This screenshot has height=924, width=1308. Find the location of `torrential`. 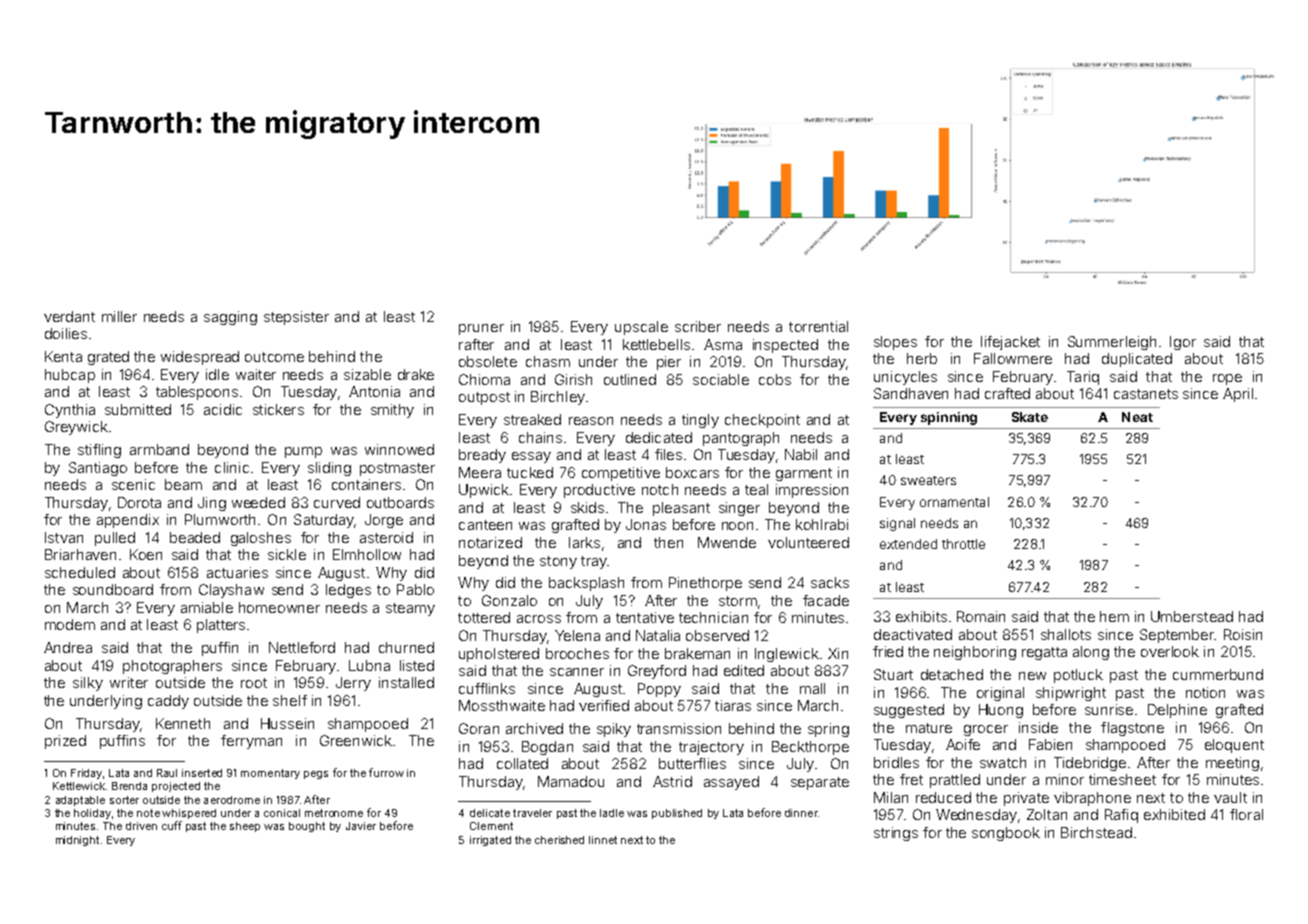

torrential is located at coordinates (818, 326).
